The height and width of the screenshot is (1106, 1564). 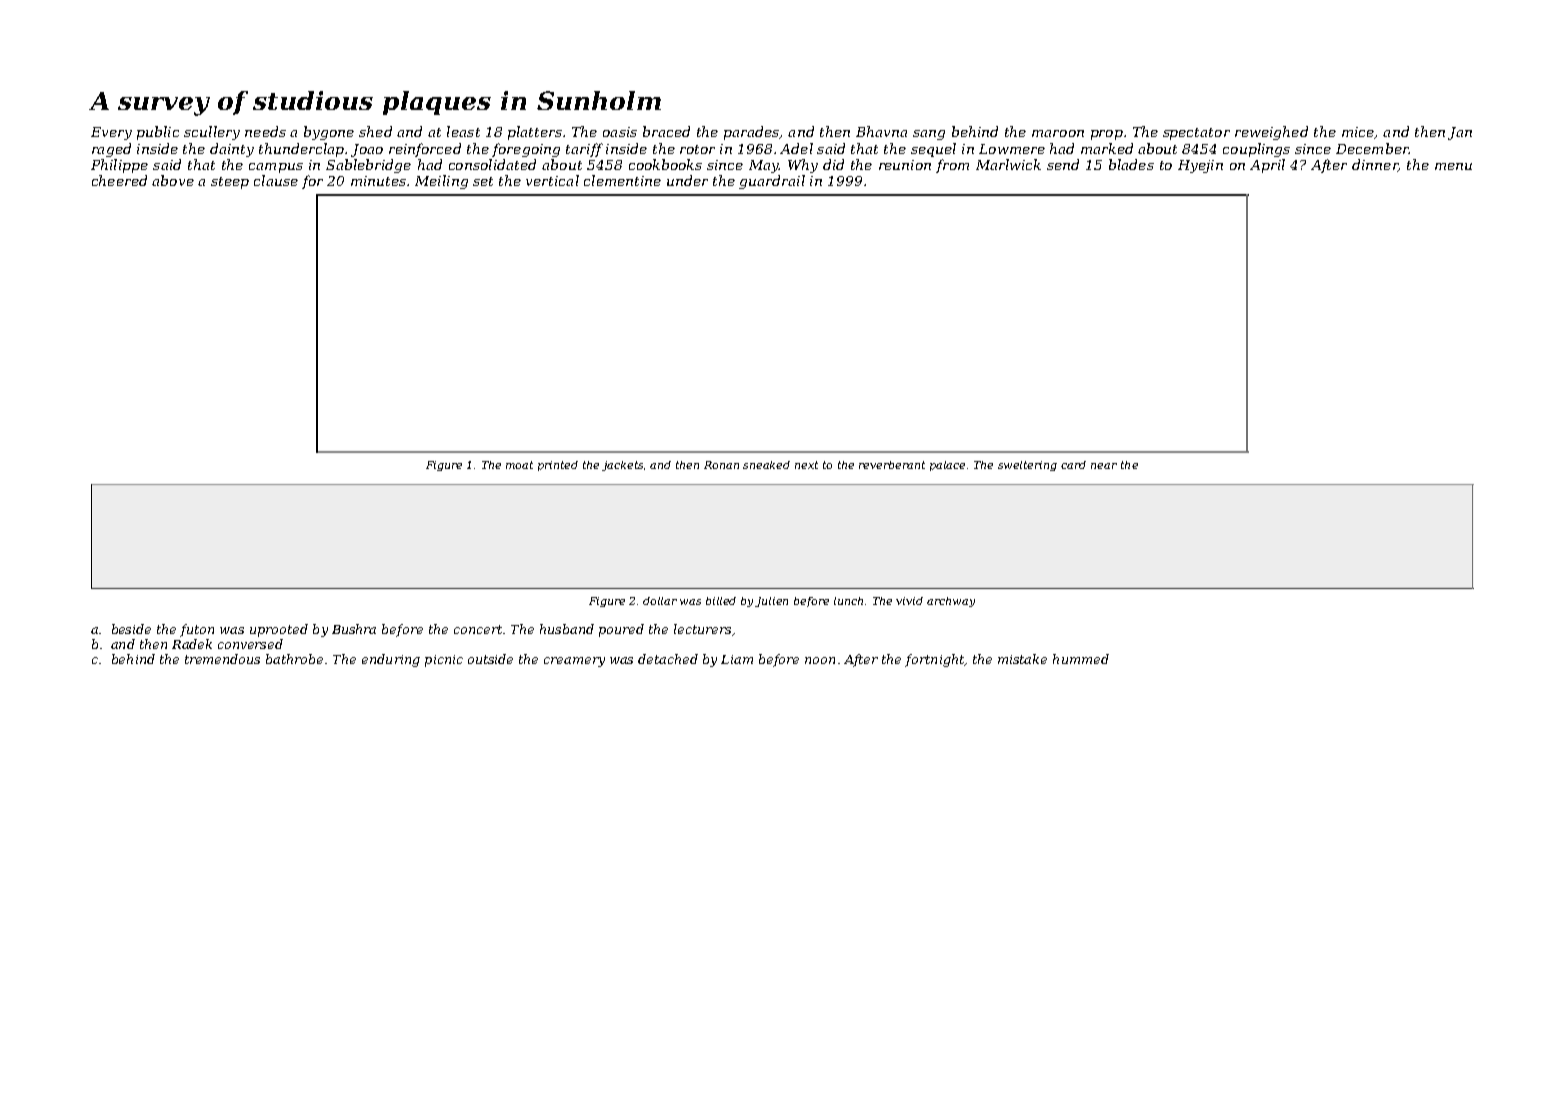 I want to click on archway, so click(x=951, y=602).
